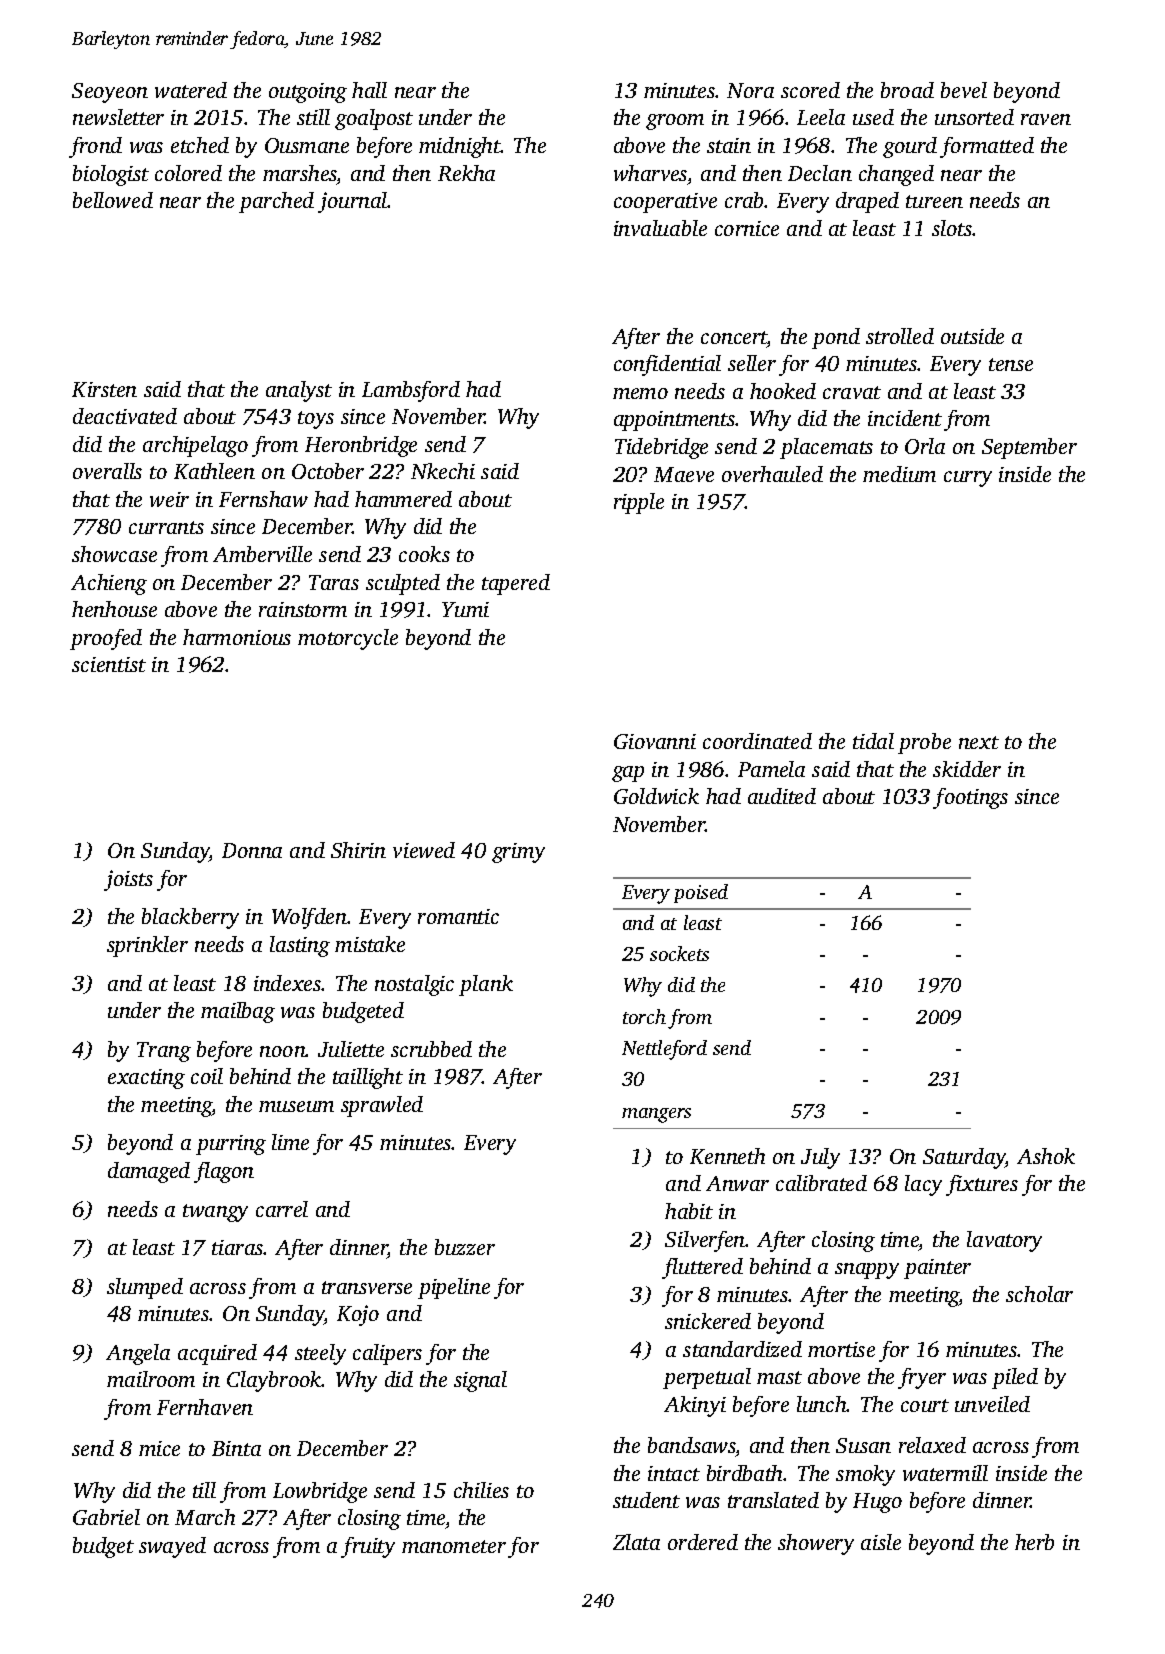 This screenshot has height=1654, width=1165. Describe the element at coordinates (987, 147) in the screenshot. I see `formatted` at that location.
